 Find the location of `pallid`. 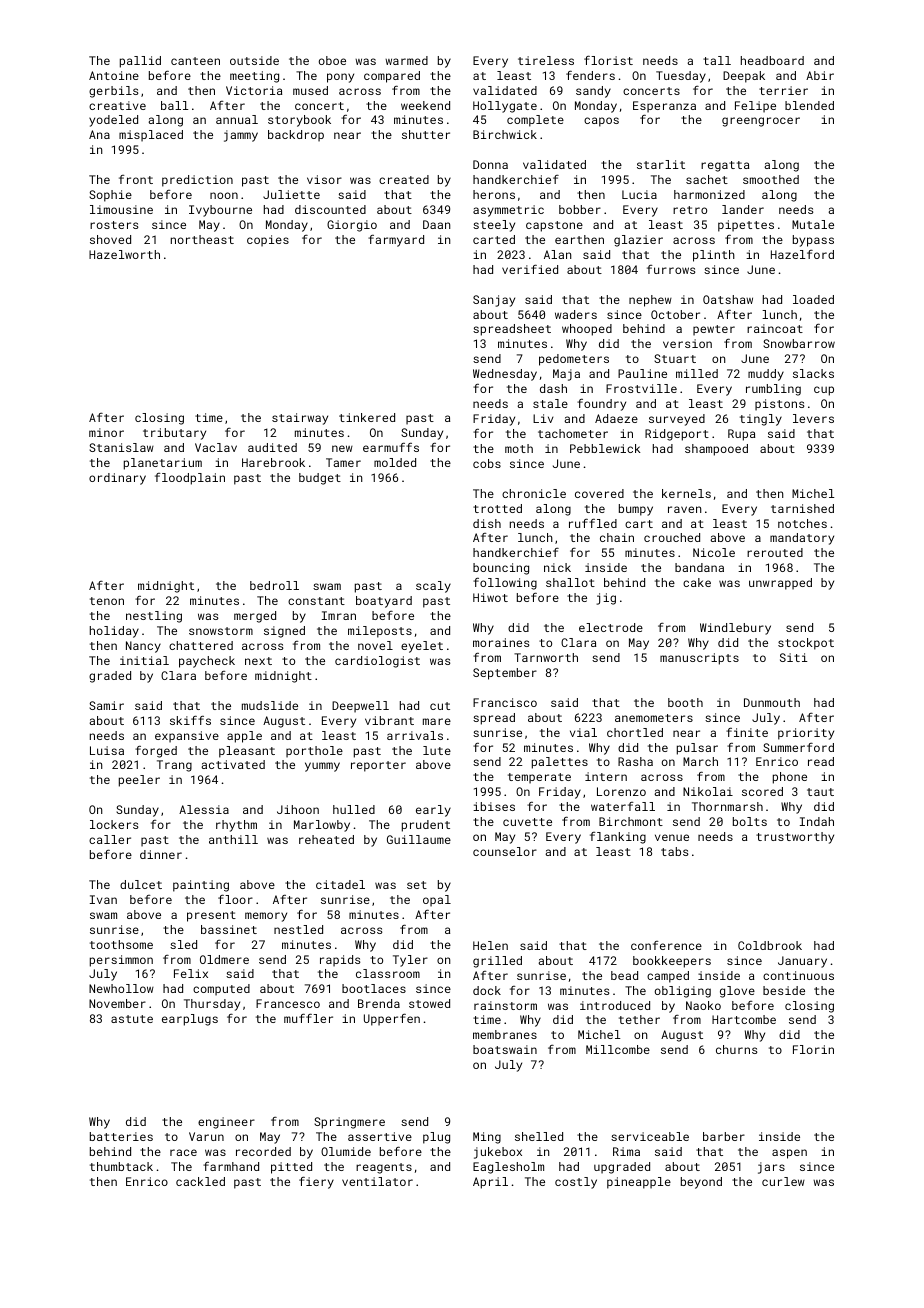

pallid is located at coordinates (140, 62).
